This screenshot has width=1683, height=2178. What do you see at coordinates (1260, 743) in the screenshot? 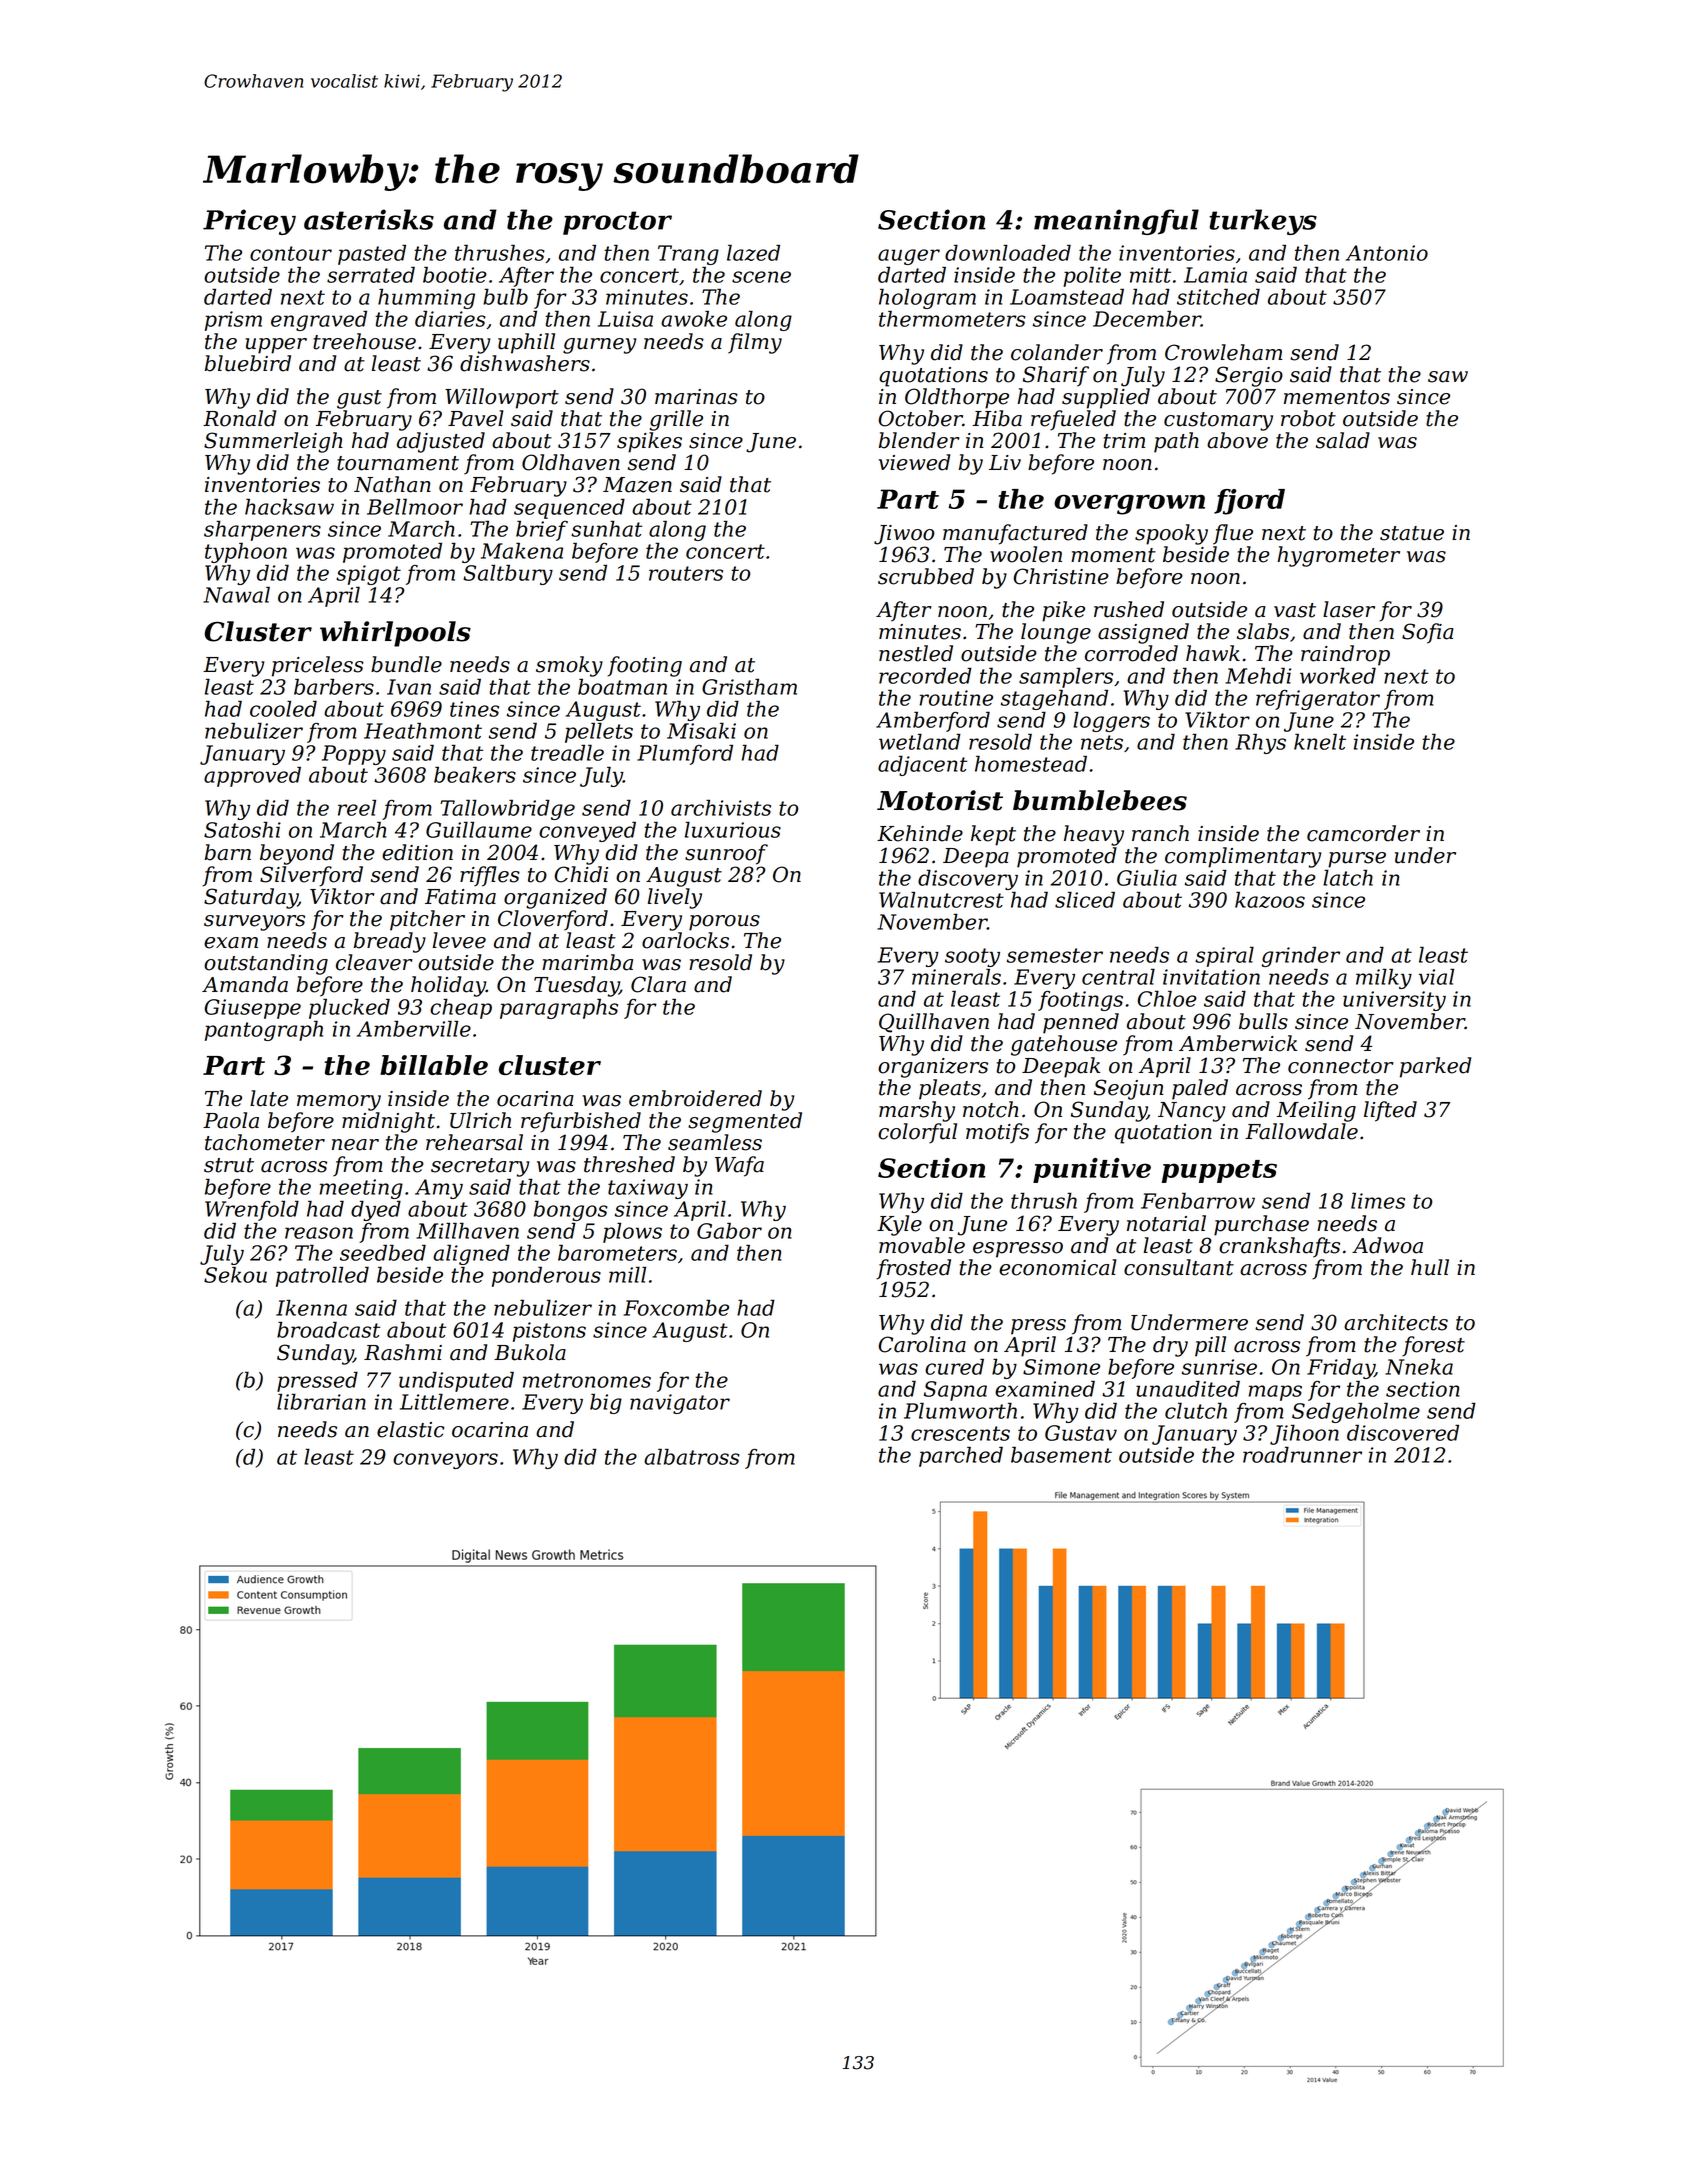
I see `Rhys` at bounding box center [1260, 743].
